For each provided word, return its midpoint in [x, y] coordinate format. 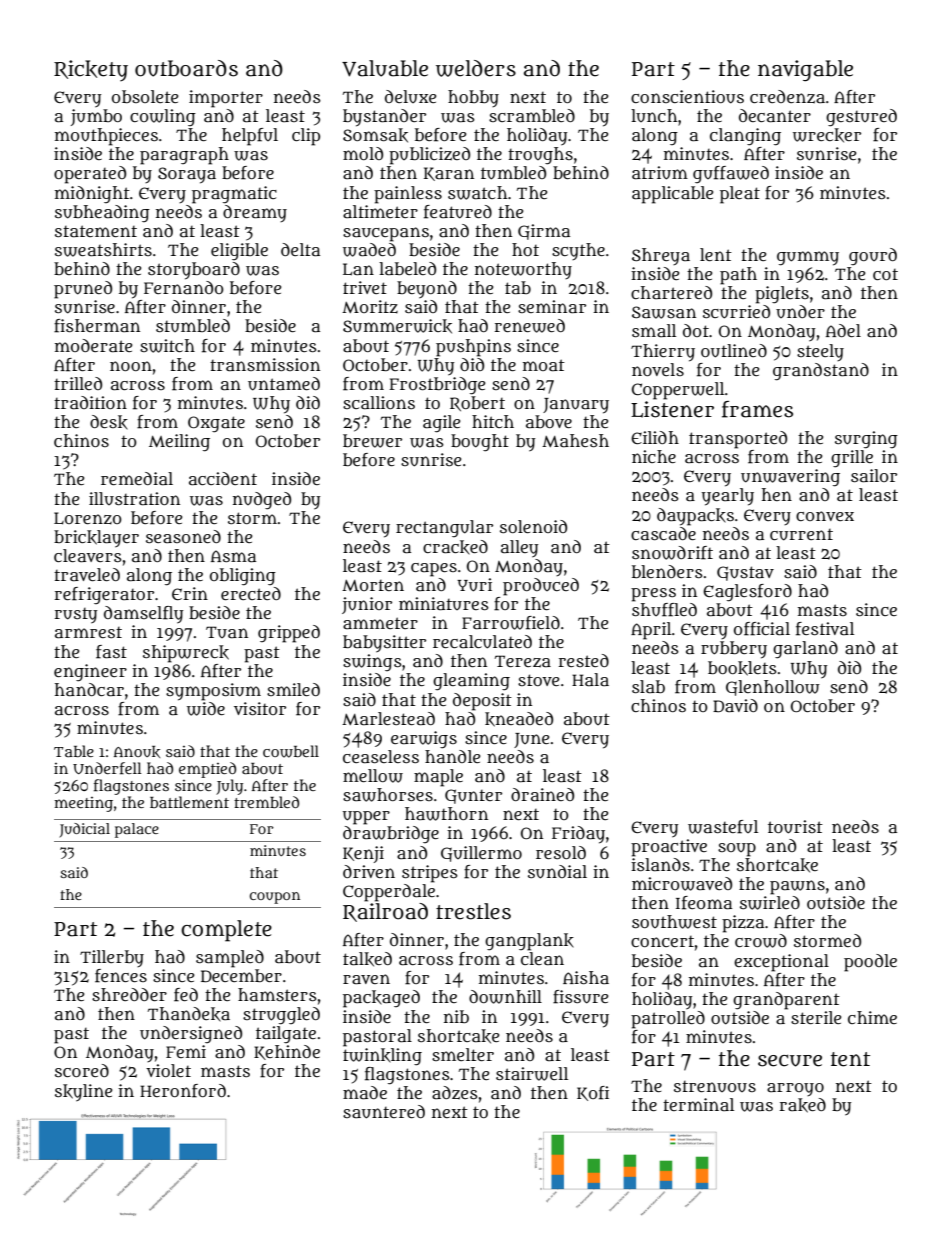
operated [90, 175]
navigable [805, 70]
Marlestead [388, 719]
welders [476, 68]
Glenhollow [773, 688]
